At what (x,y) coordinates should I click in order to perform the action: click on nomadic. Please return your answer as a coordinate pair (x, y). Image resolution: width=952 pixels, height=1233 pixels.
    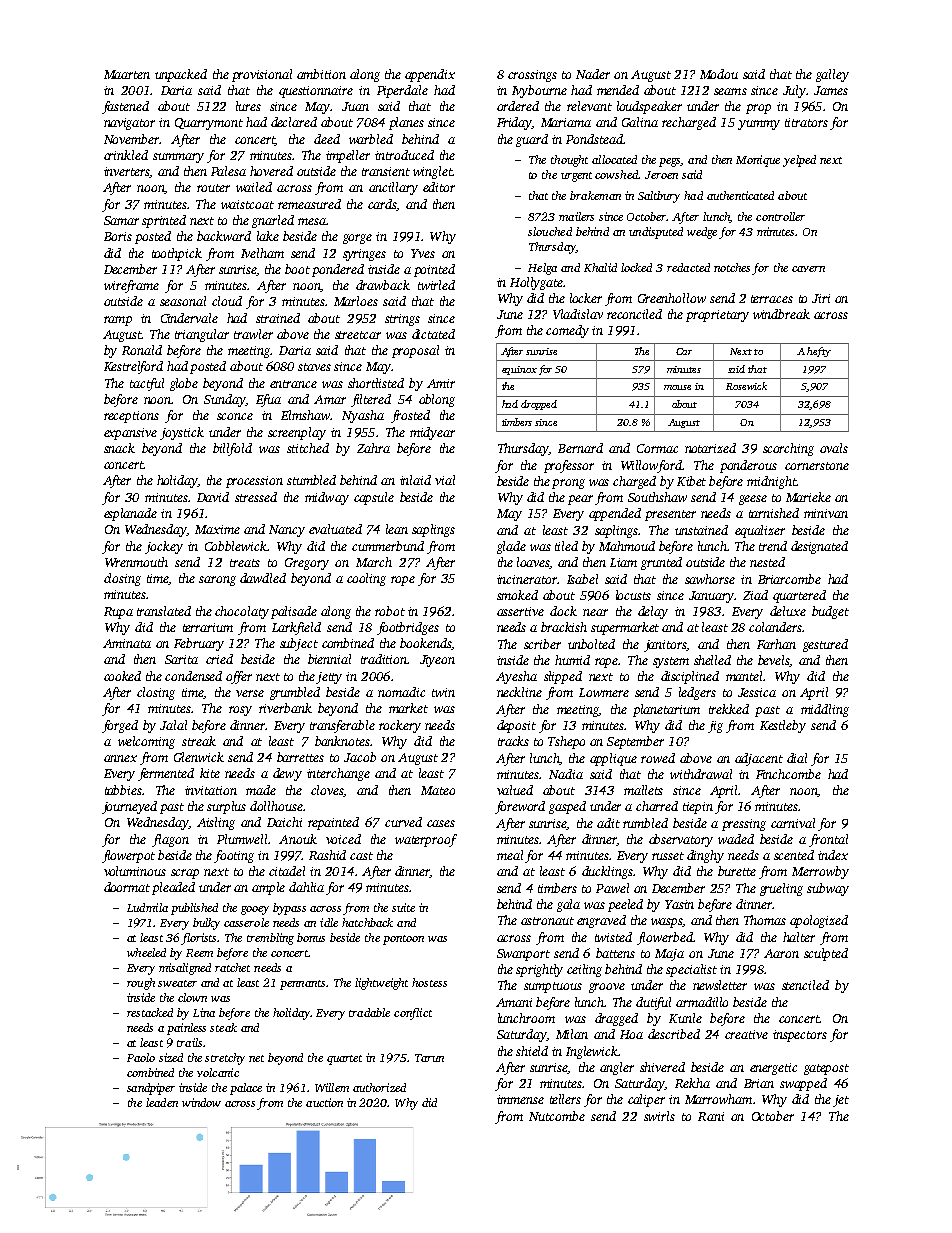
    Looking at the image, I should click on (401, 692).
